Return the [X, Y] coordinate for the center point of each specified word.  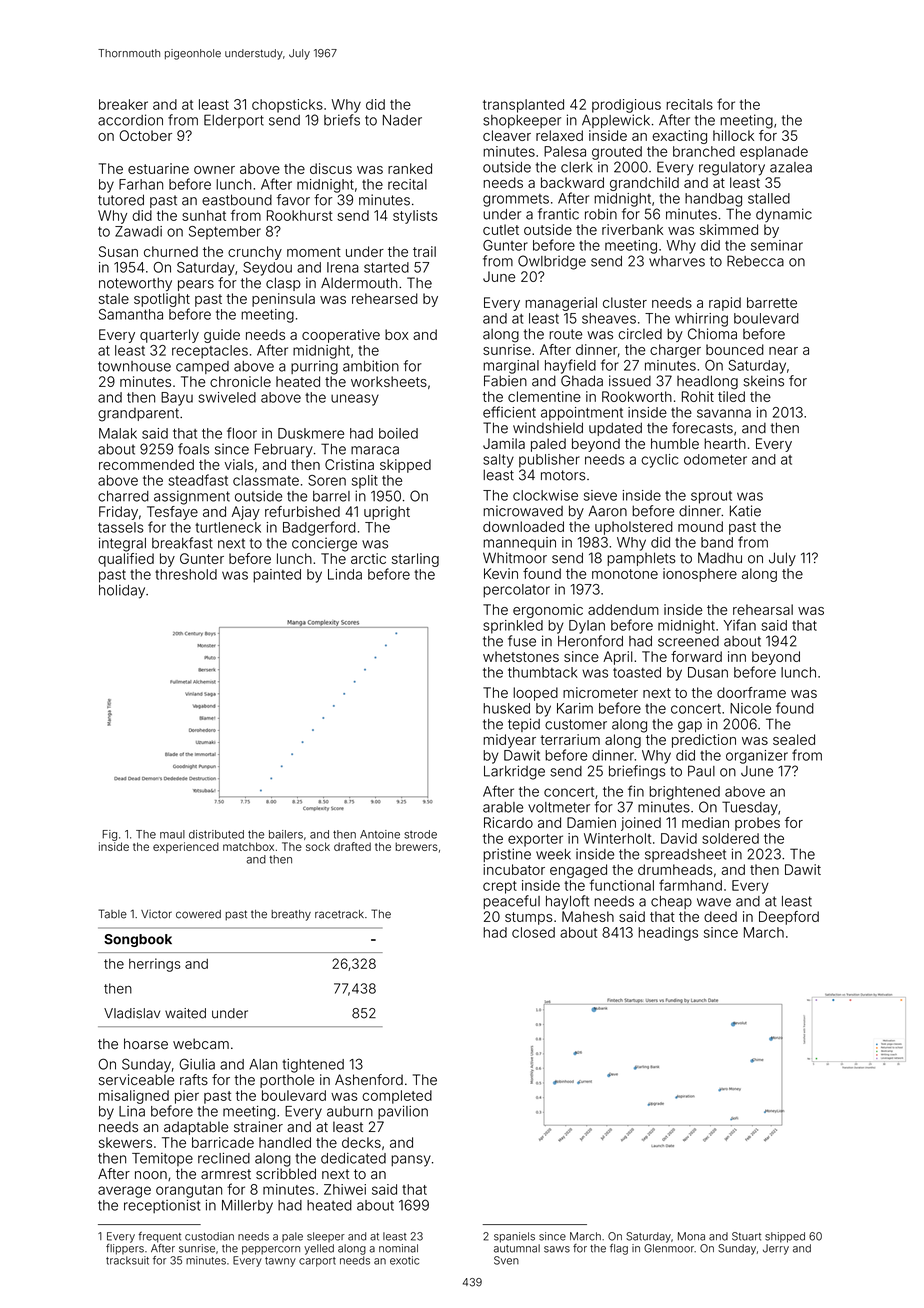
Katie [745, 511]
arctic [368, 558]
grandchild [644, 184]
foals [193, 449]
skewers [125, 1142]
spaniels [514, 1237]
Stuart [746, 1236]
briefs [342, 120]
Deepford [789, 918]
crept [500, 887]
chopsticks [287, 106]
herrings [155, 965]
